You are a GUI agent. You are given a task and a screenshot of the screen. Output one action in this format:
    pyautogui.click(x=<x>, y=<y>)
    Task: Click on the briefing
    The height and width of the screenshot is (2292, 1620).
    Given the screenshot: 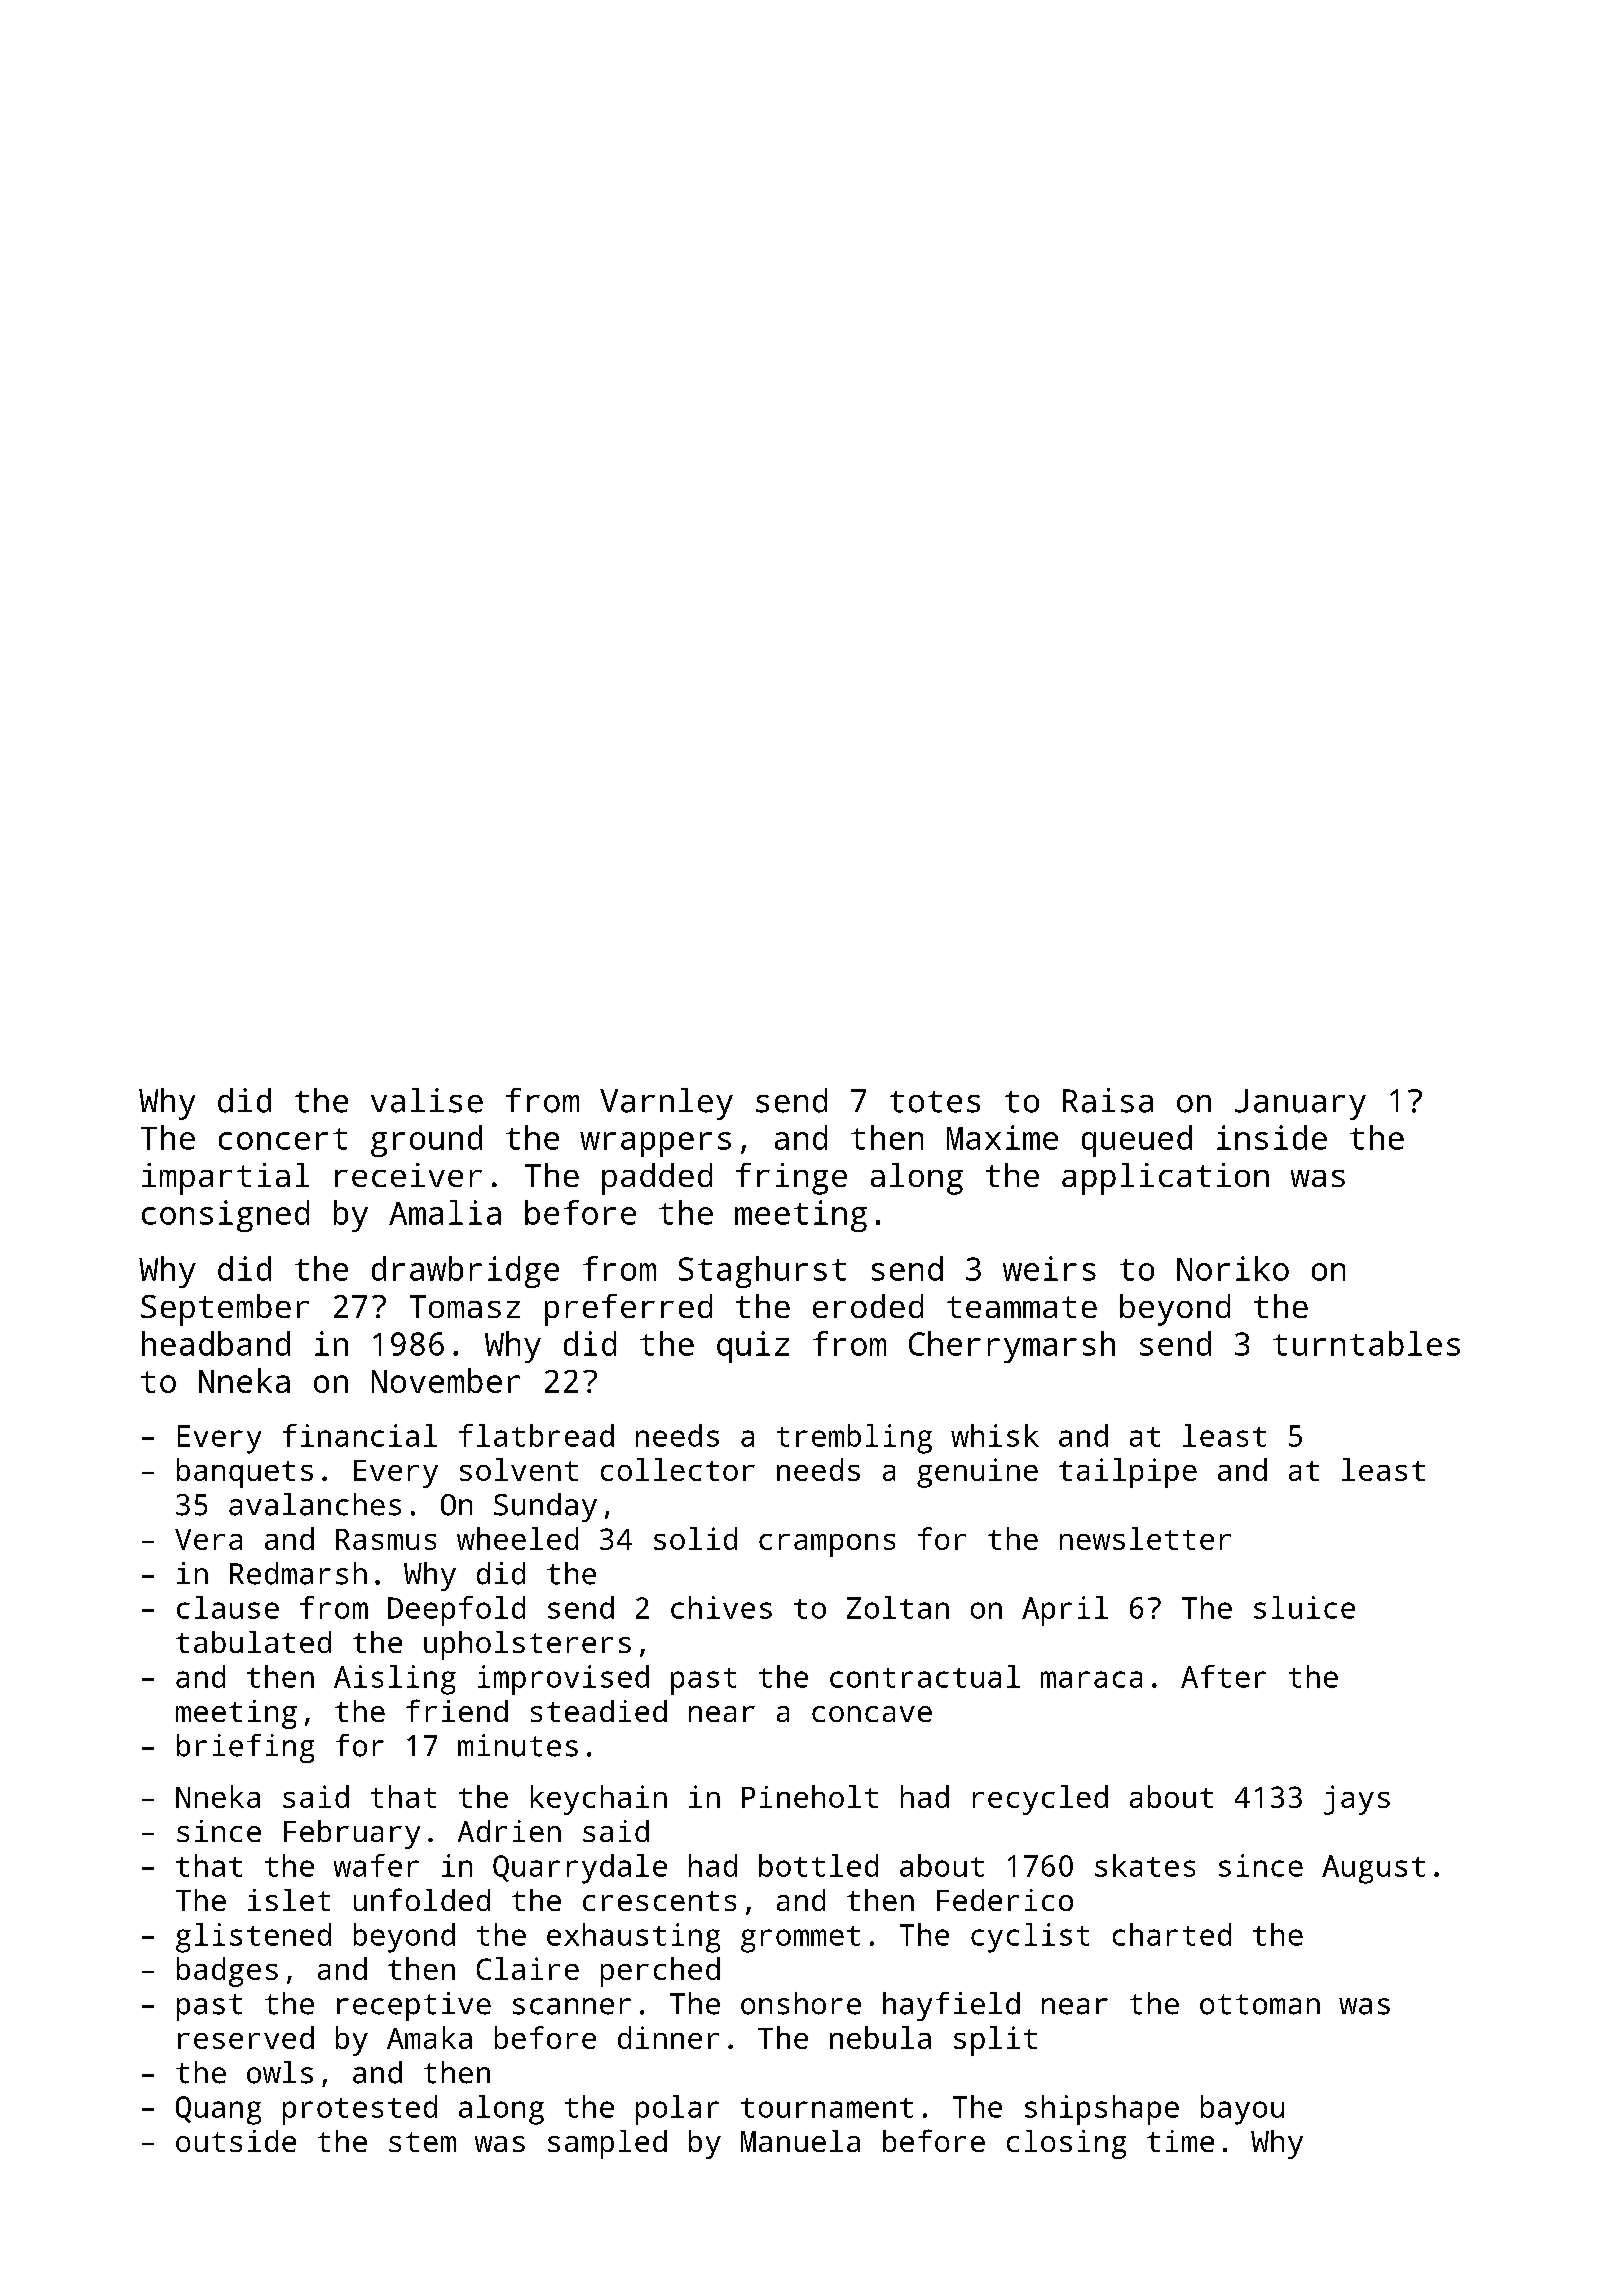 What is the action you would take?
    pyautogui.click(x=245, y=1748)
